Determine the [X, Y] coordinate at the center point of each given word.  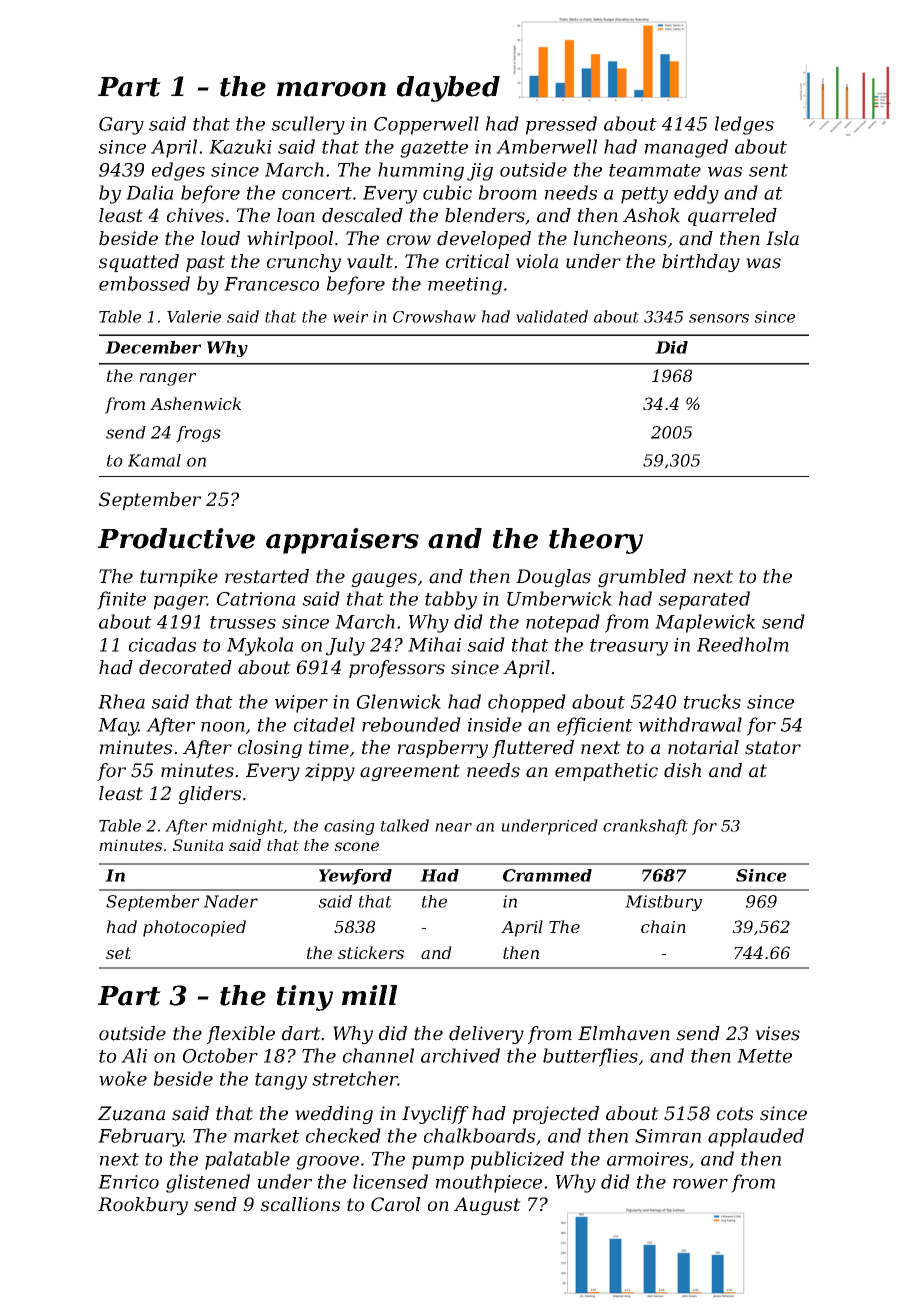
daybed [448, 89]
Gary [121, 126]
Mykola [260, 646]
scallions [300, 1204]
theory [596, 541]
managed [686, 148]
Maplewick [705, 623]
